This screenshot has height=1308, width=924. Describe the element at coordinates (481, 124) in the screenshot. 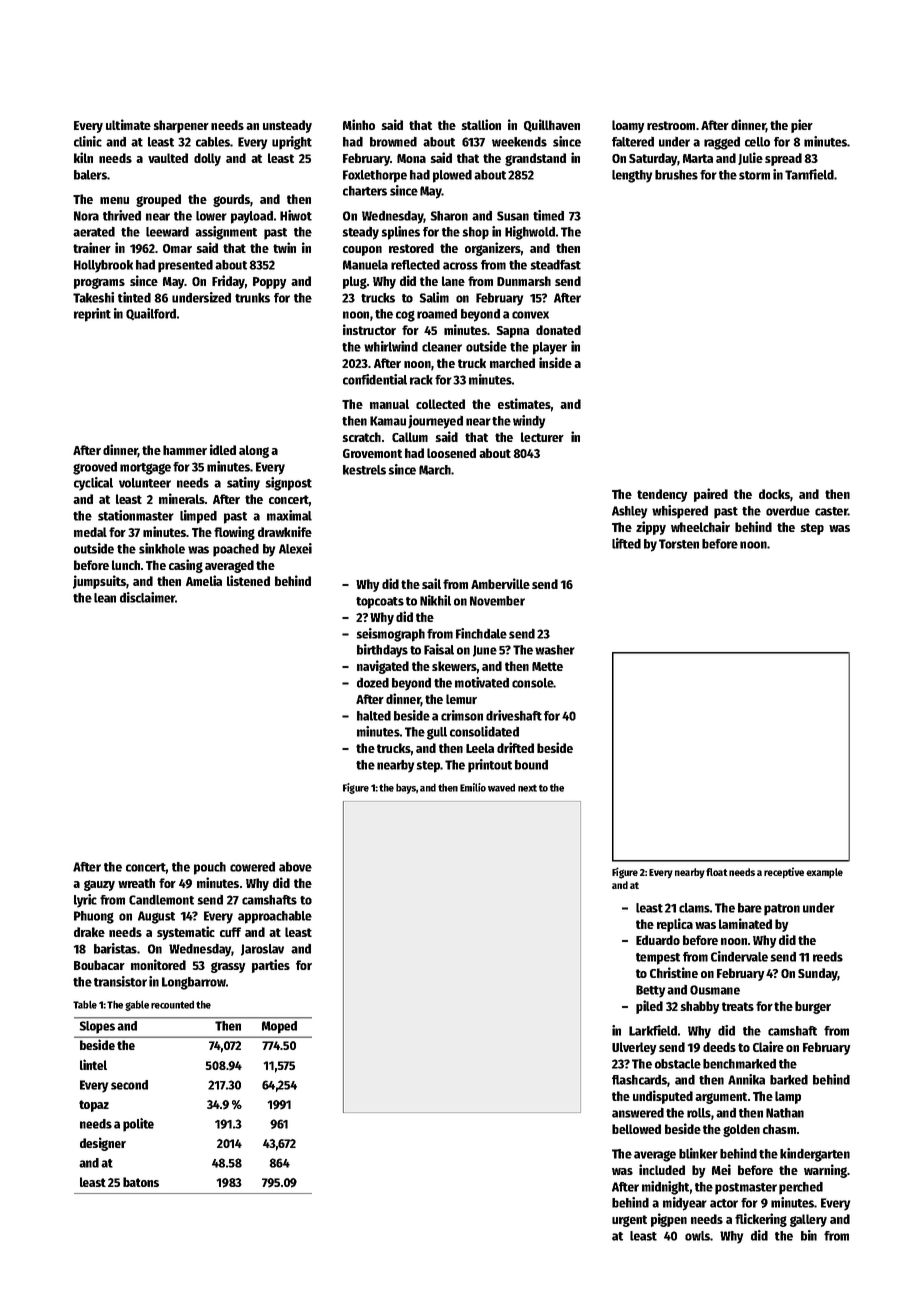

I see `stallion` at that location.
